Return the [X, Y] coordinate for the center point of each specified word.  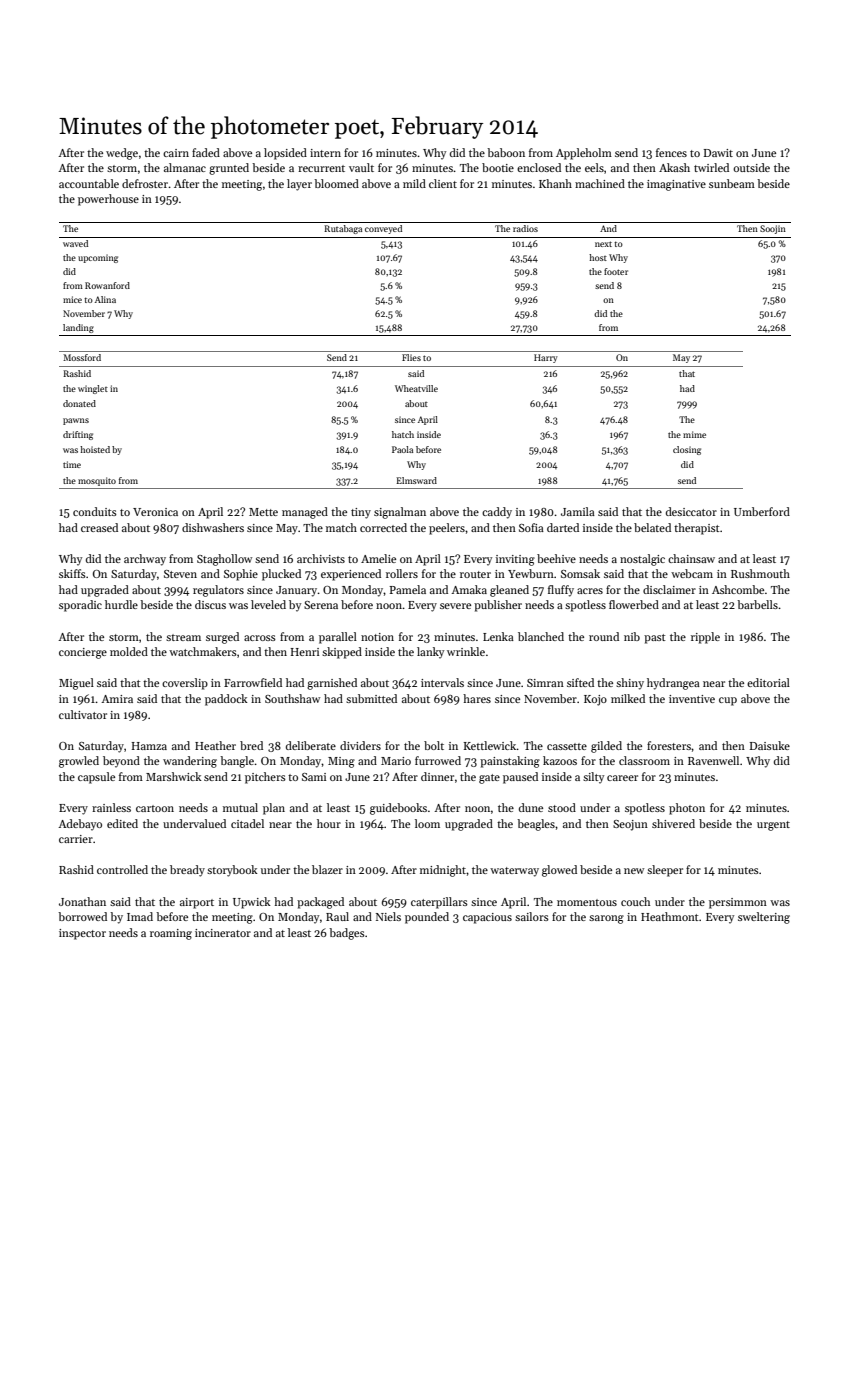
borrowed [82, 916]
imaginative [676, 185]
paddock [226, 700]
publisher [498, 606]
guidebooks [398, 809]
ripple [705, 638]
